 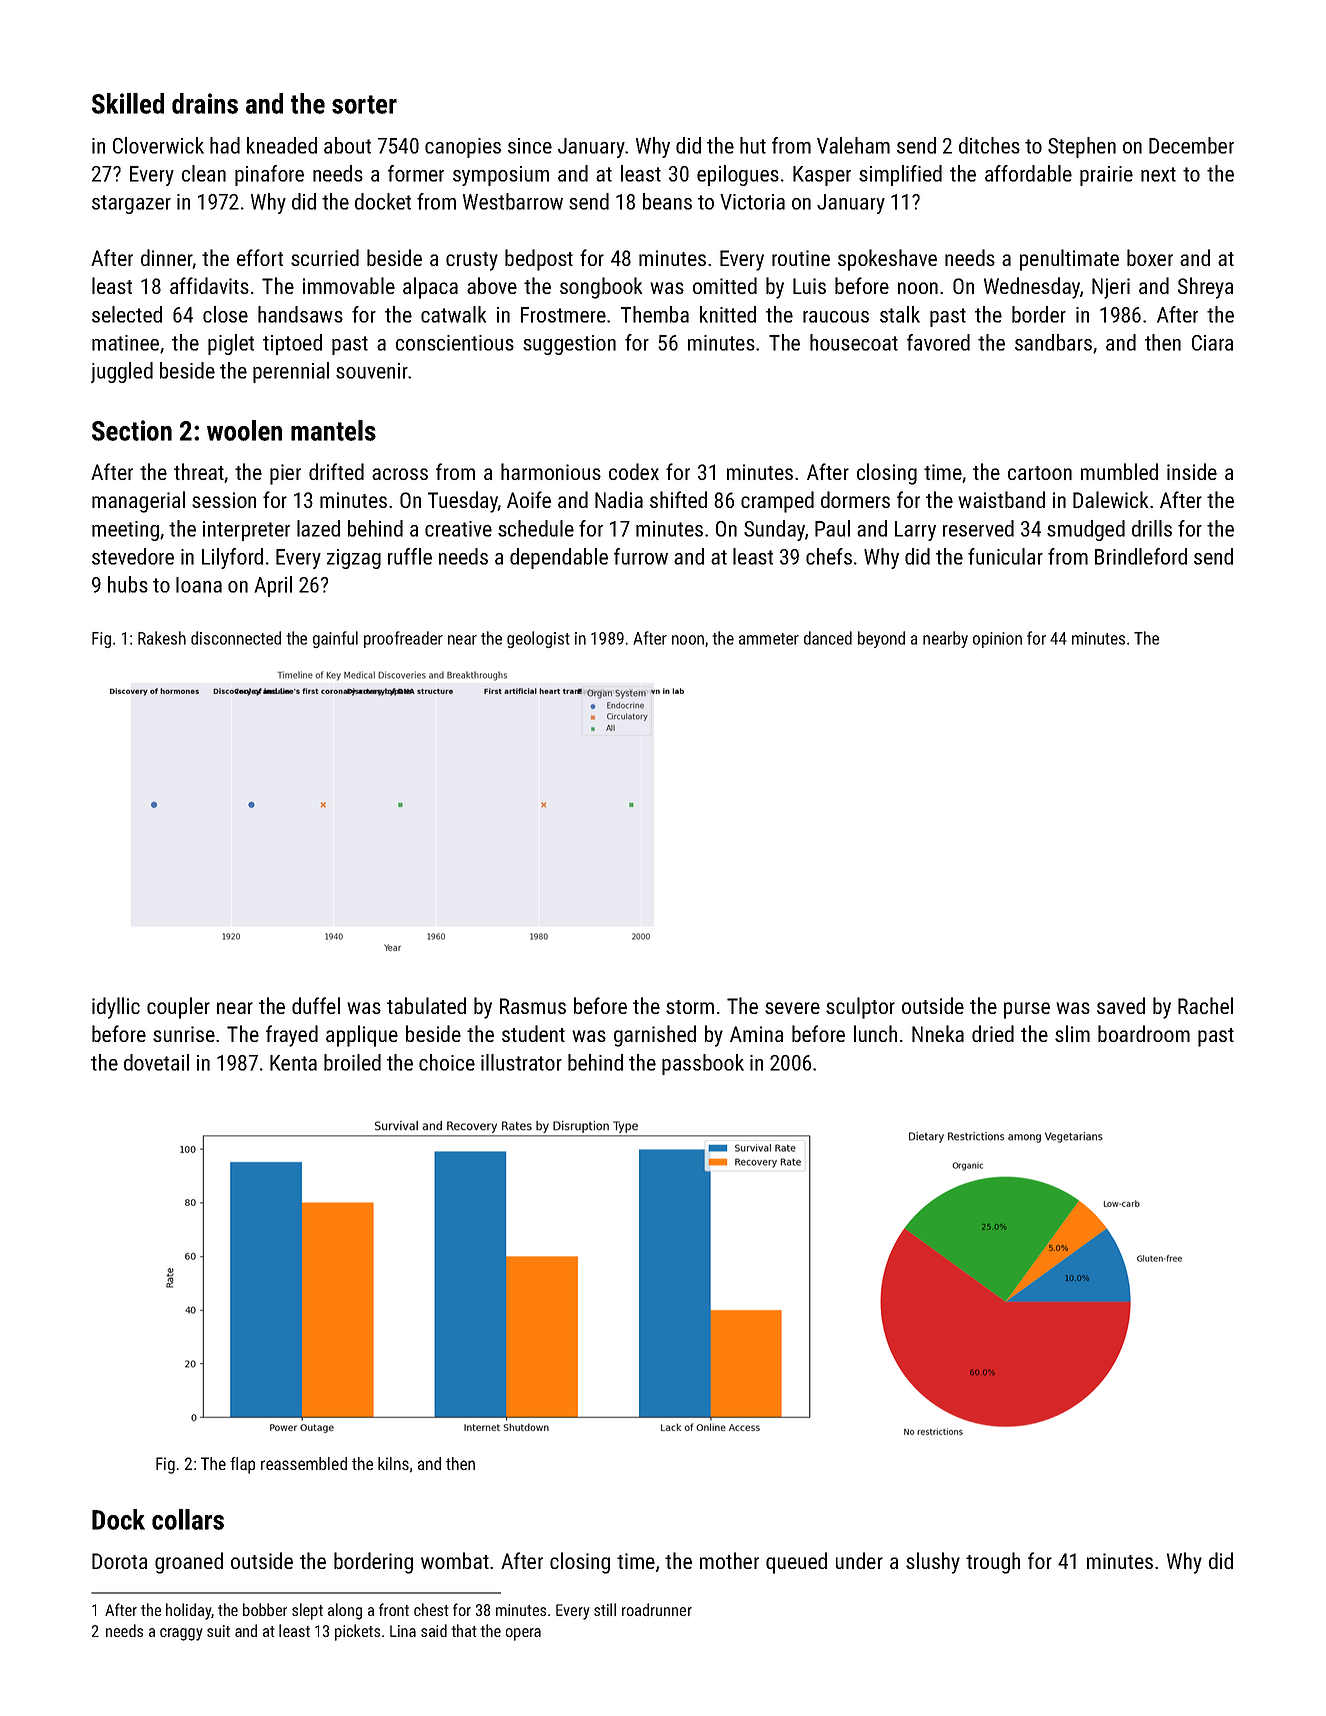 What do you see at coordinates (938, 1033) in the document?
I see `Nneka` at bounding box center [938, 1033].
